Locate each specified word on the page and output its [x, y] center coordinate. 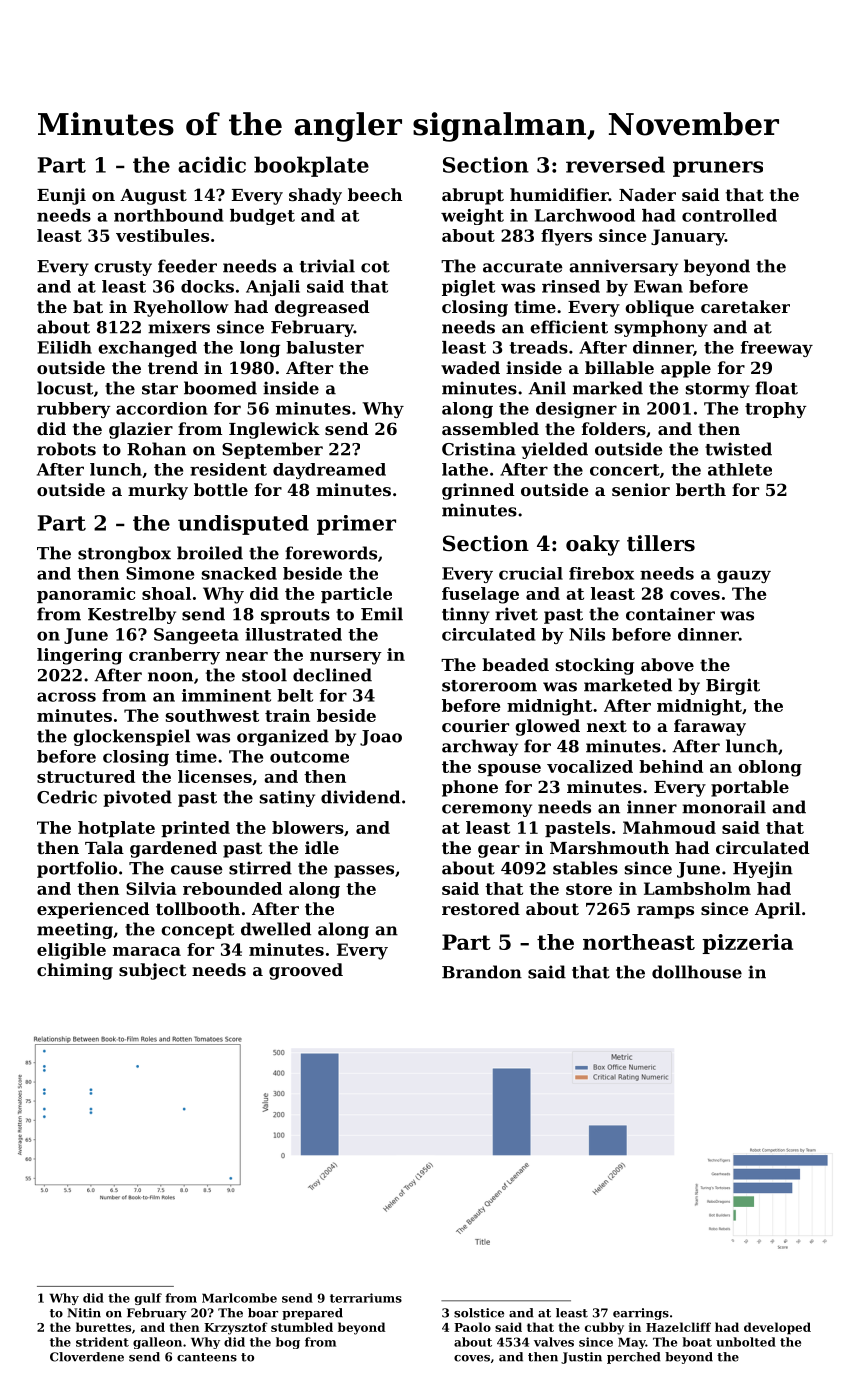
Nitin [84, 1313]
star [160, 389]
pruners [718, 169]
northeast [639, 942]
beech [375, 194]
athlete [740, 469]
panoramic [86, 595]
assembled [490, 428]
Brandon [482, 972]
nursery [346, 658]
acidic [212, 164]
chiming [75, 971]
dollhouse [697, 972]
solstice [479, 1313]
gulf [148, 1299]
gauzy [744, 576]
